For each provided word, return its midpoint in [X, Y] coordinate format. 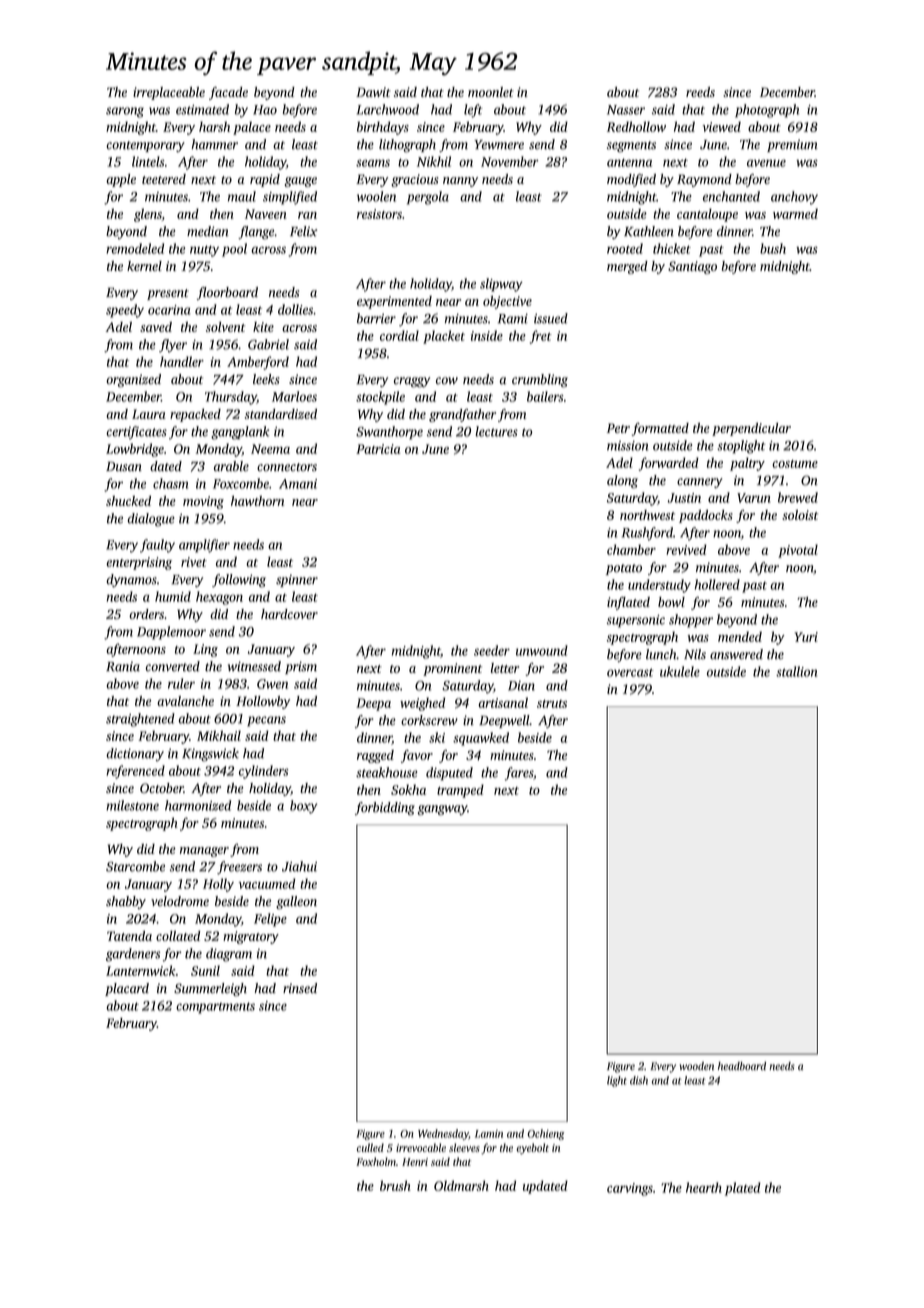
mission [627, 446]
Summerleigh [210, 989]
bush [773, 248]
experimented [394, 302]
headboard [742, 1066]
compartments [215, 1008]
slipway [501, 285]
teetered [164, 179]
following [239, 581]
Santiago [692, 267]
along [622, 481]
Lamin [489, 1134]
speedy [125, 311]
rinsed [300, 988]
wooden [697, 1066]
